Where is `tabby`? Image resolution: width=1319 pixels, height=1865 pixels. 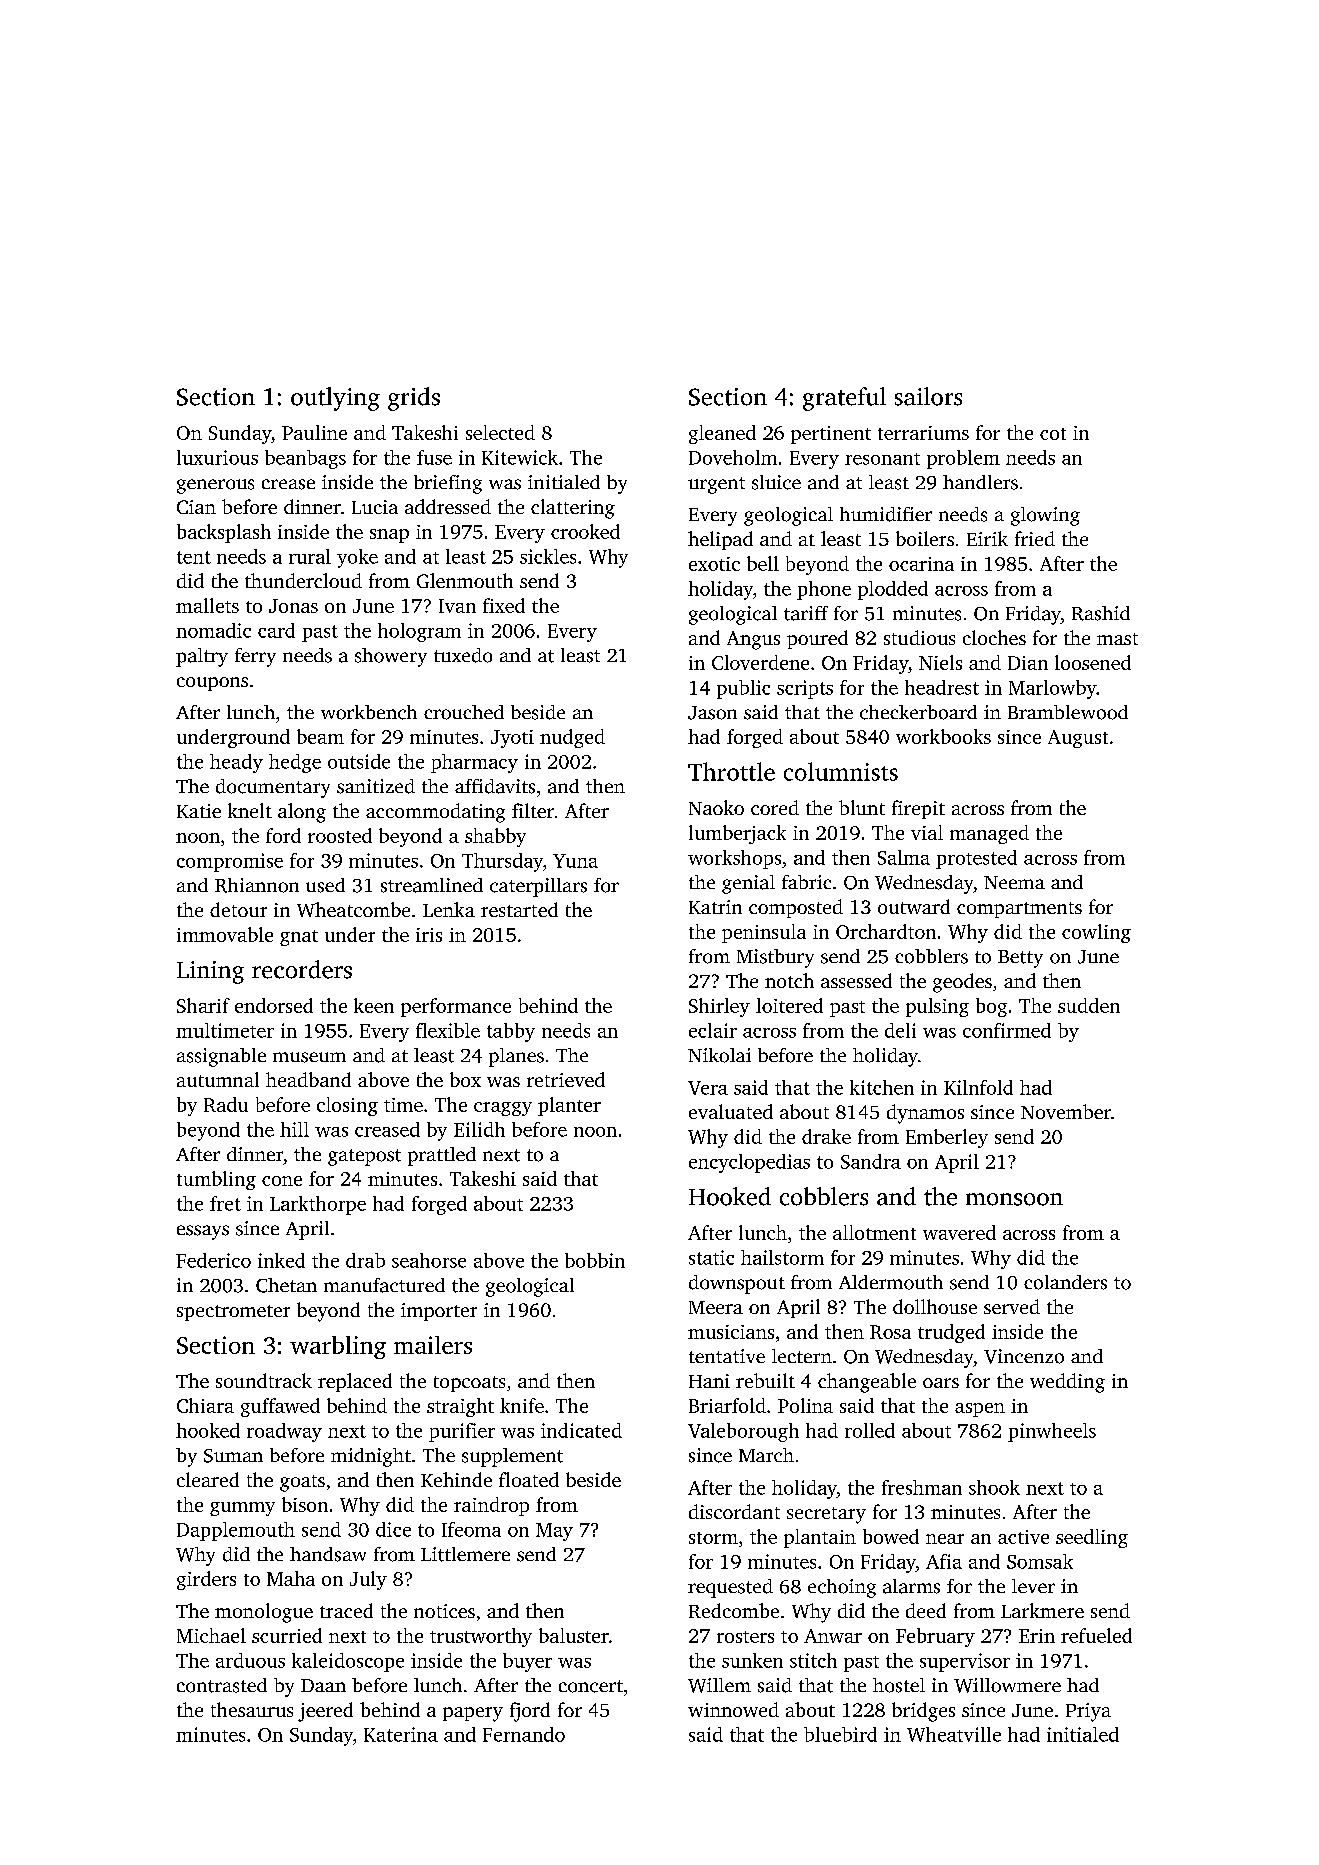 tabby is located at coordinates (511, 1032).
